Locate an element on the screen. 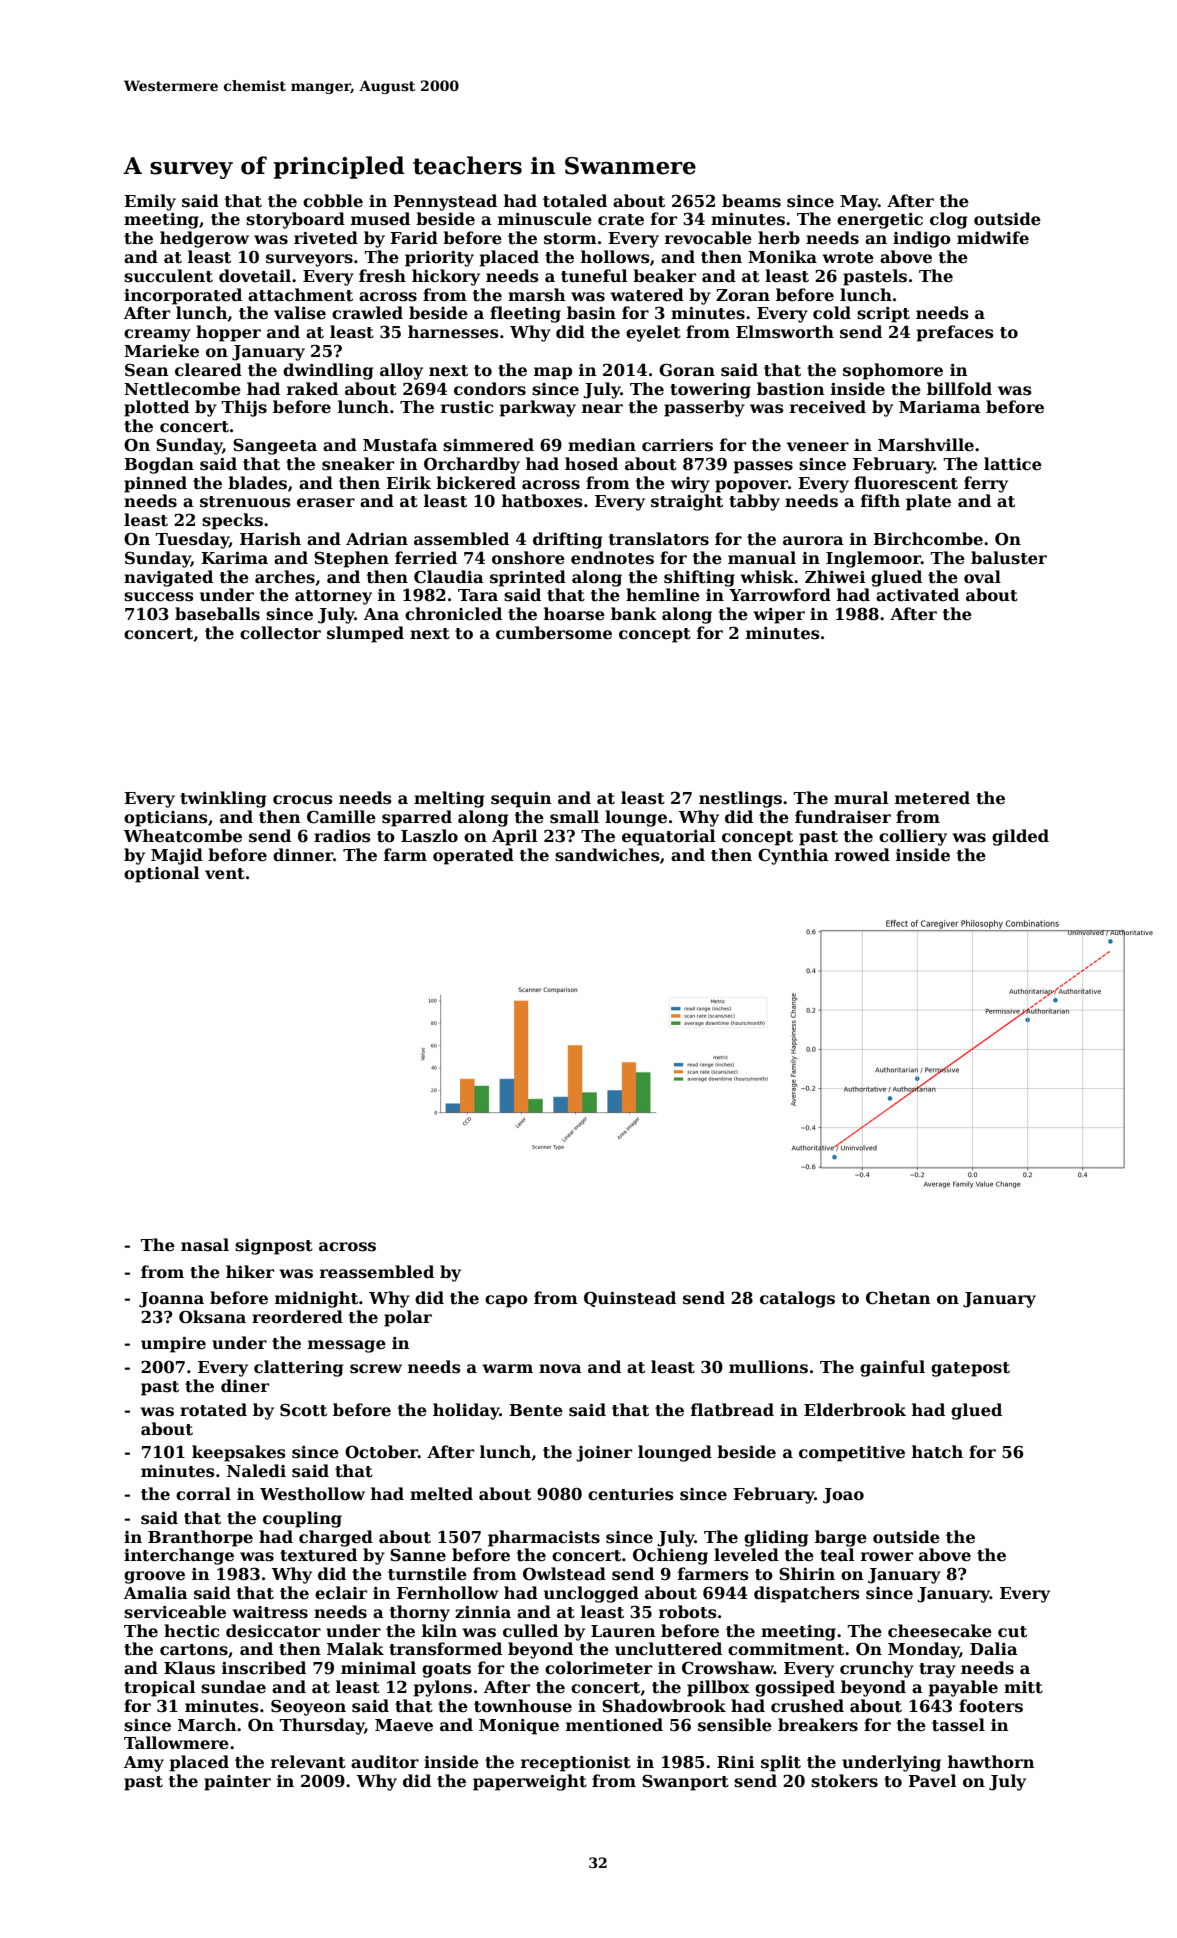  Pavel is located at coordinates (932, 1781).
